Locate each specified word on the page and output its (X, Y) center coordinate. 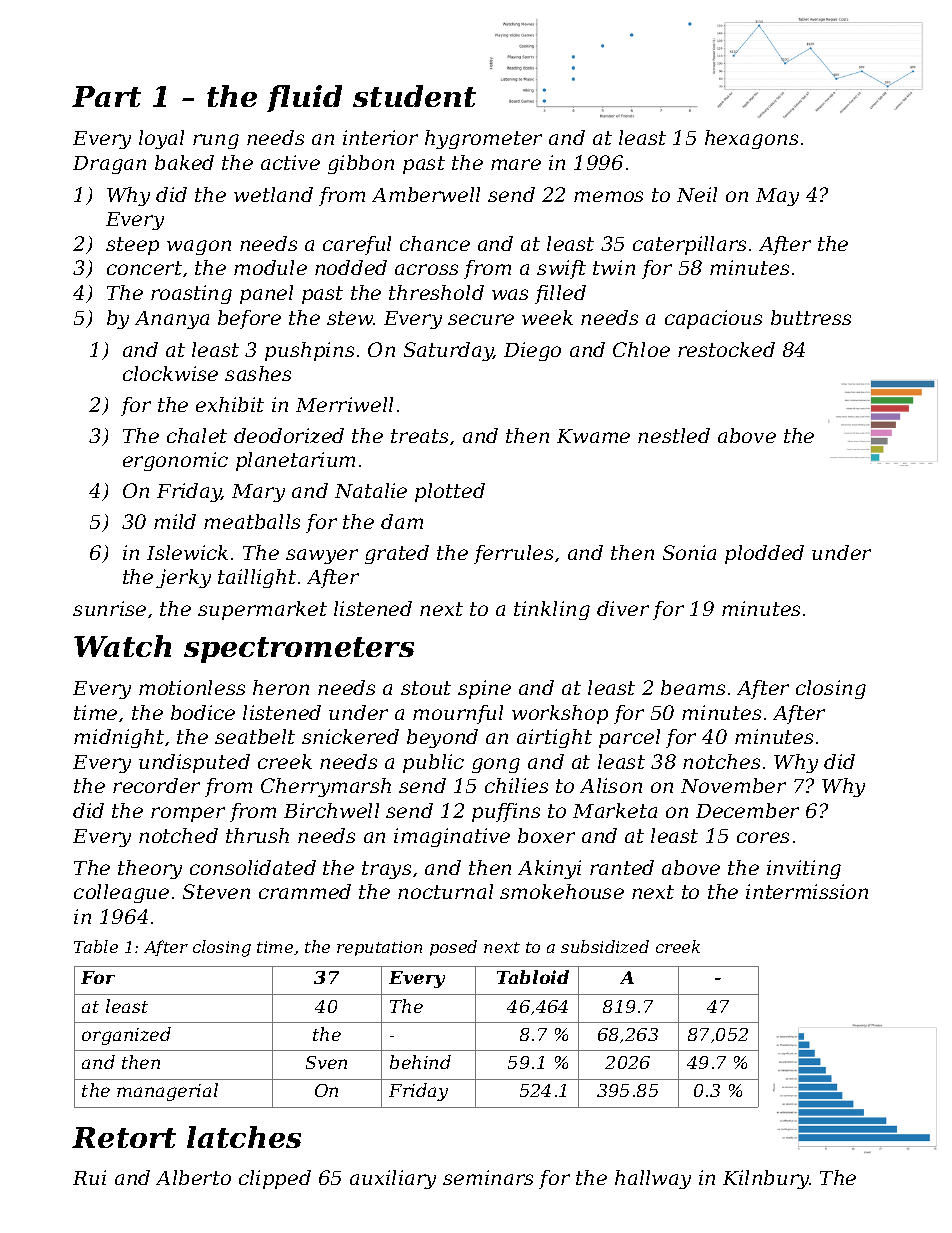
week (547, 317)
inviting (804, 869)
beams (693, 687)
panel (266, 294)
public (433, 763)
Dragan (109, 165)
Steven (216, 891)
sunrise (109, 608)
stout (426, 688)
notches (721, 761)
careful (357, 245)
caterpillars (689, 245)
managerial (167, 1092)
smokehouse (562, 891)
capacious (713, 319)
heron (281, 687)
